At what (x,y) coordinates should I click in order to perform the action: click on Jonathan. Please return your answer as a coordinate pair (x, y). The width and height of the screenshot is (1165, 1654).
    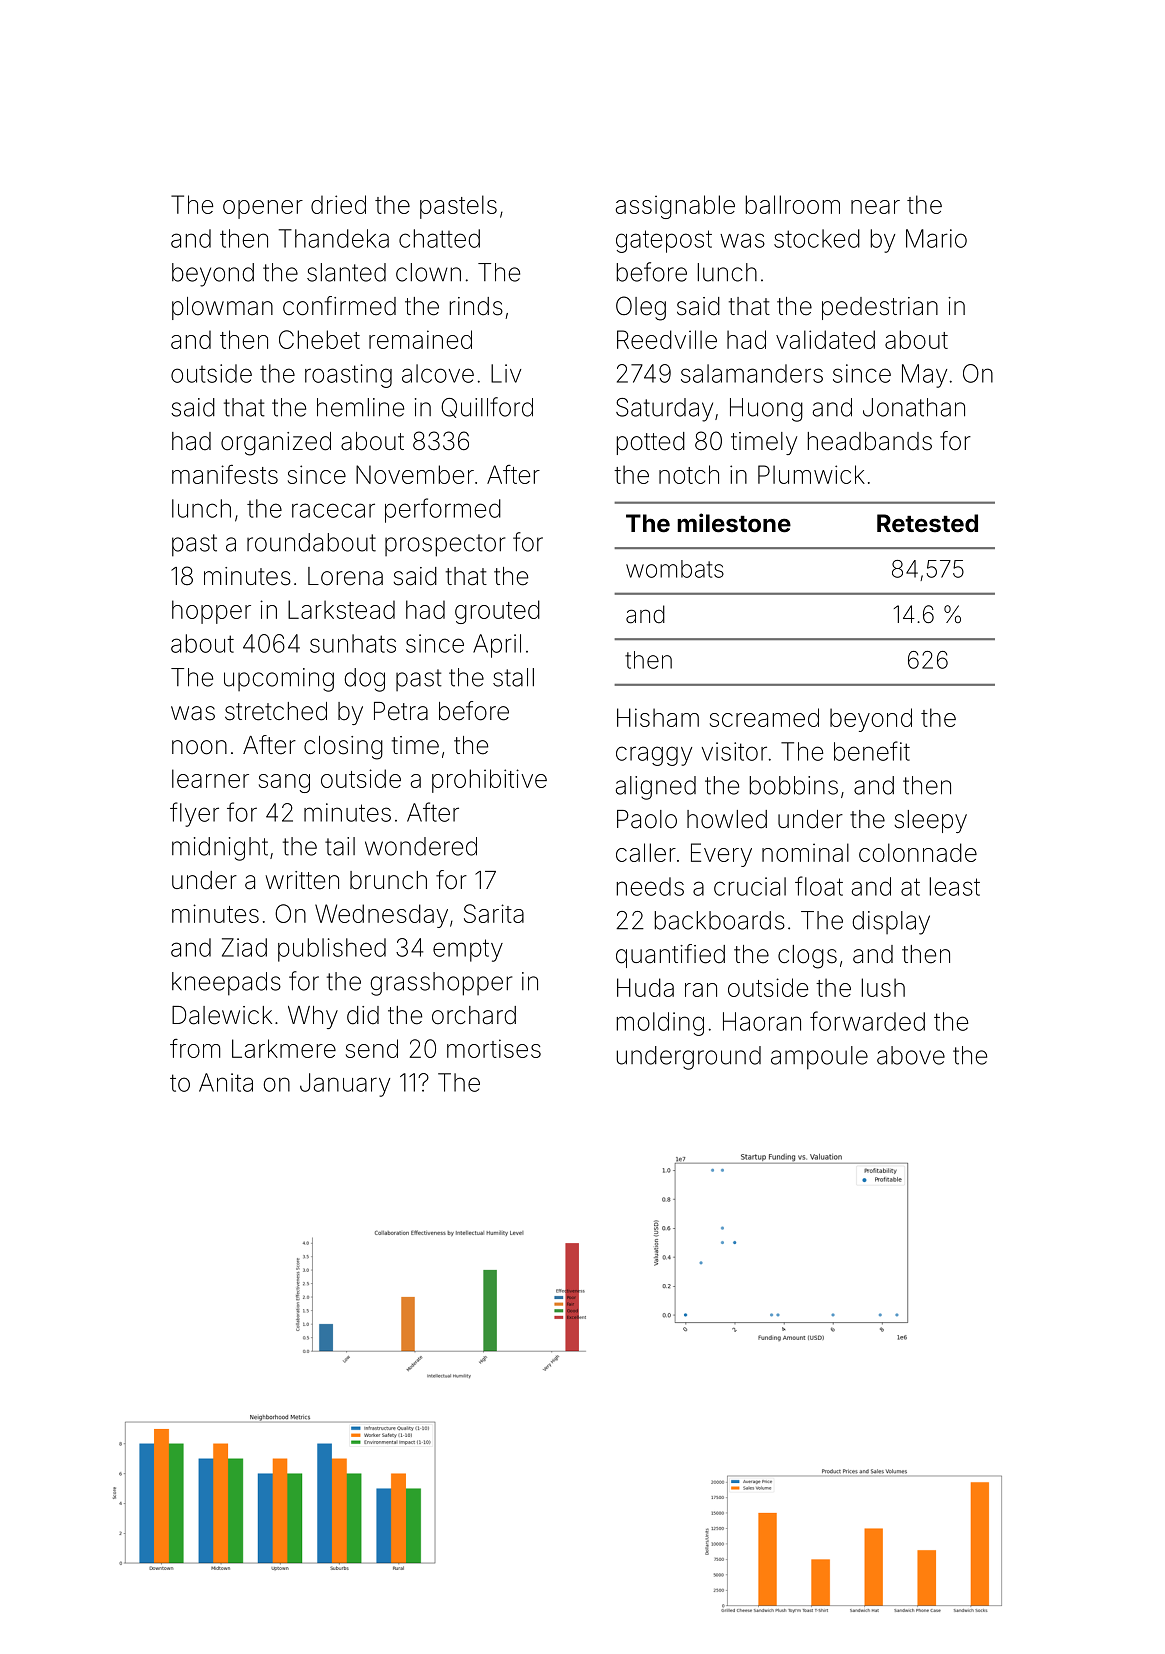
    Looking at the image, I should click on (914, 407).
